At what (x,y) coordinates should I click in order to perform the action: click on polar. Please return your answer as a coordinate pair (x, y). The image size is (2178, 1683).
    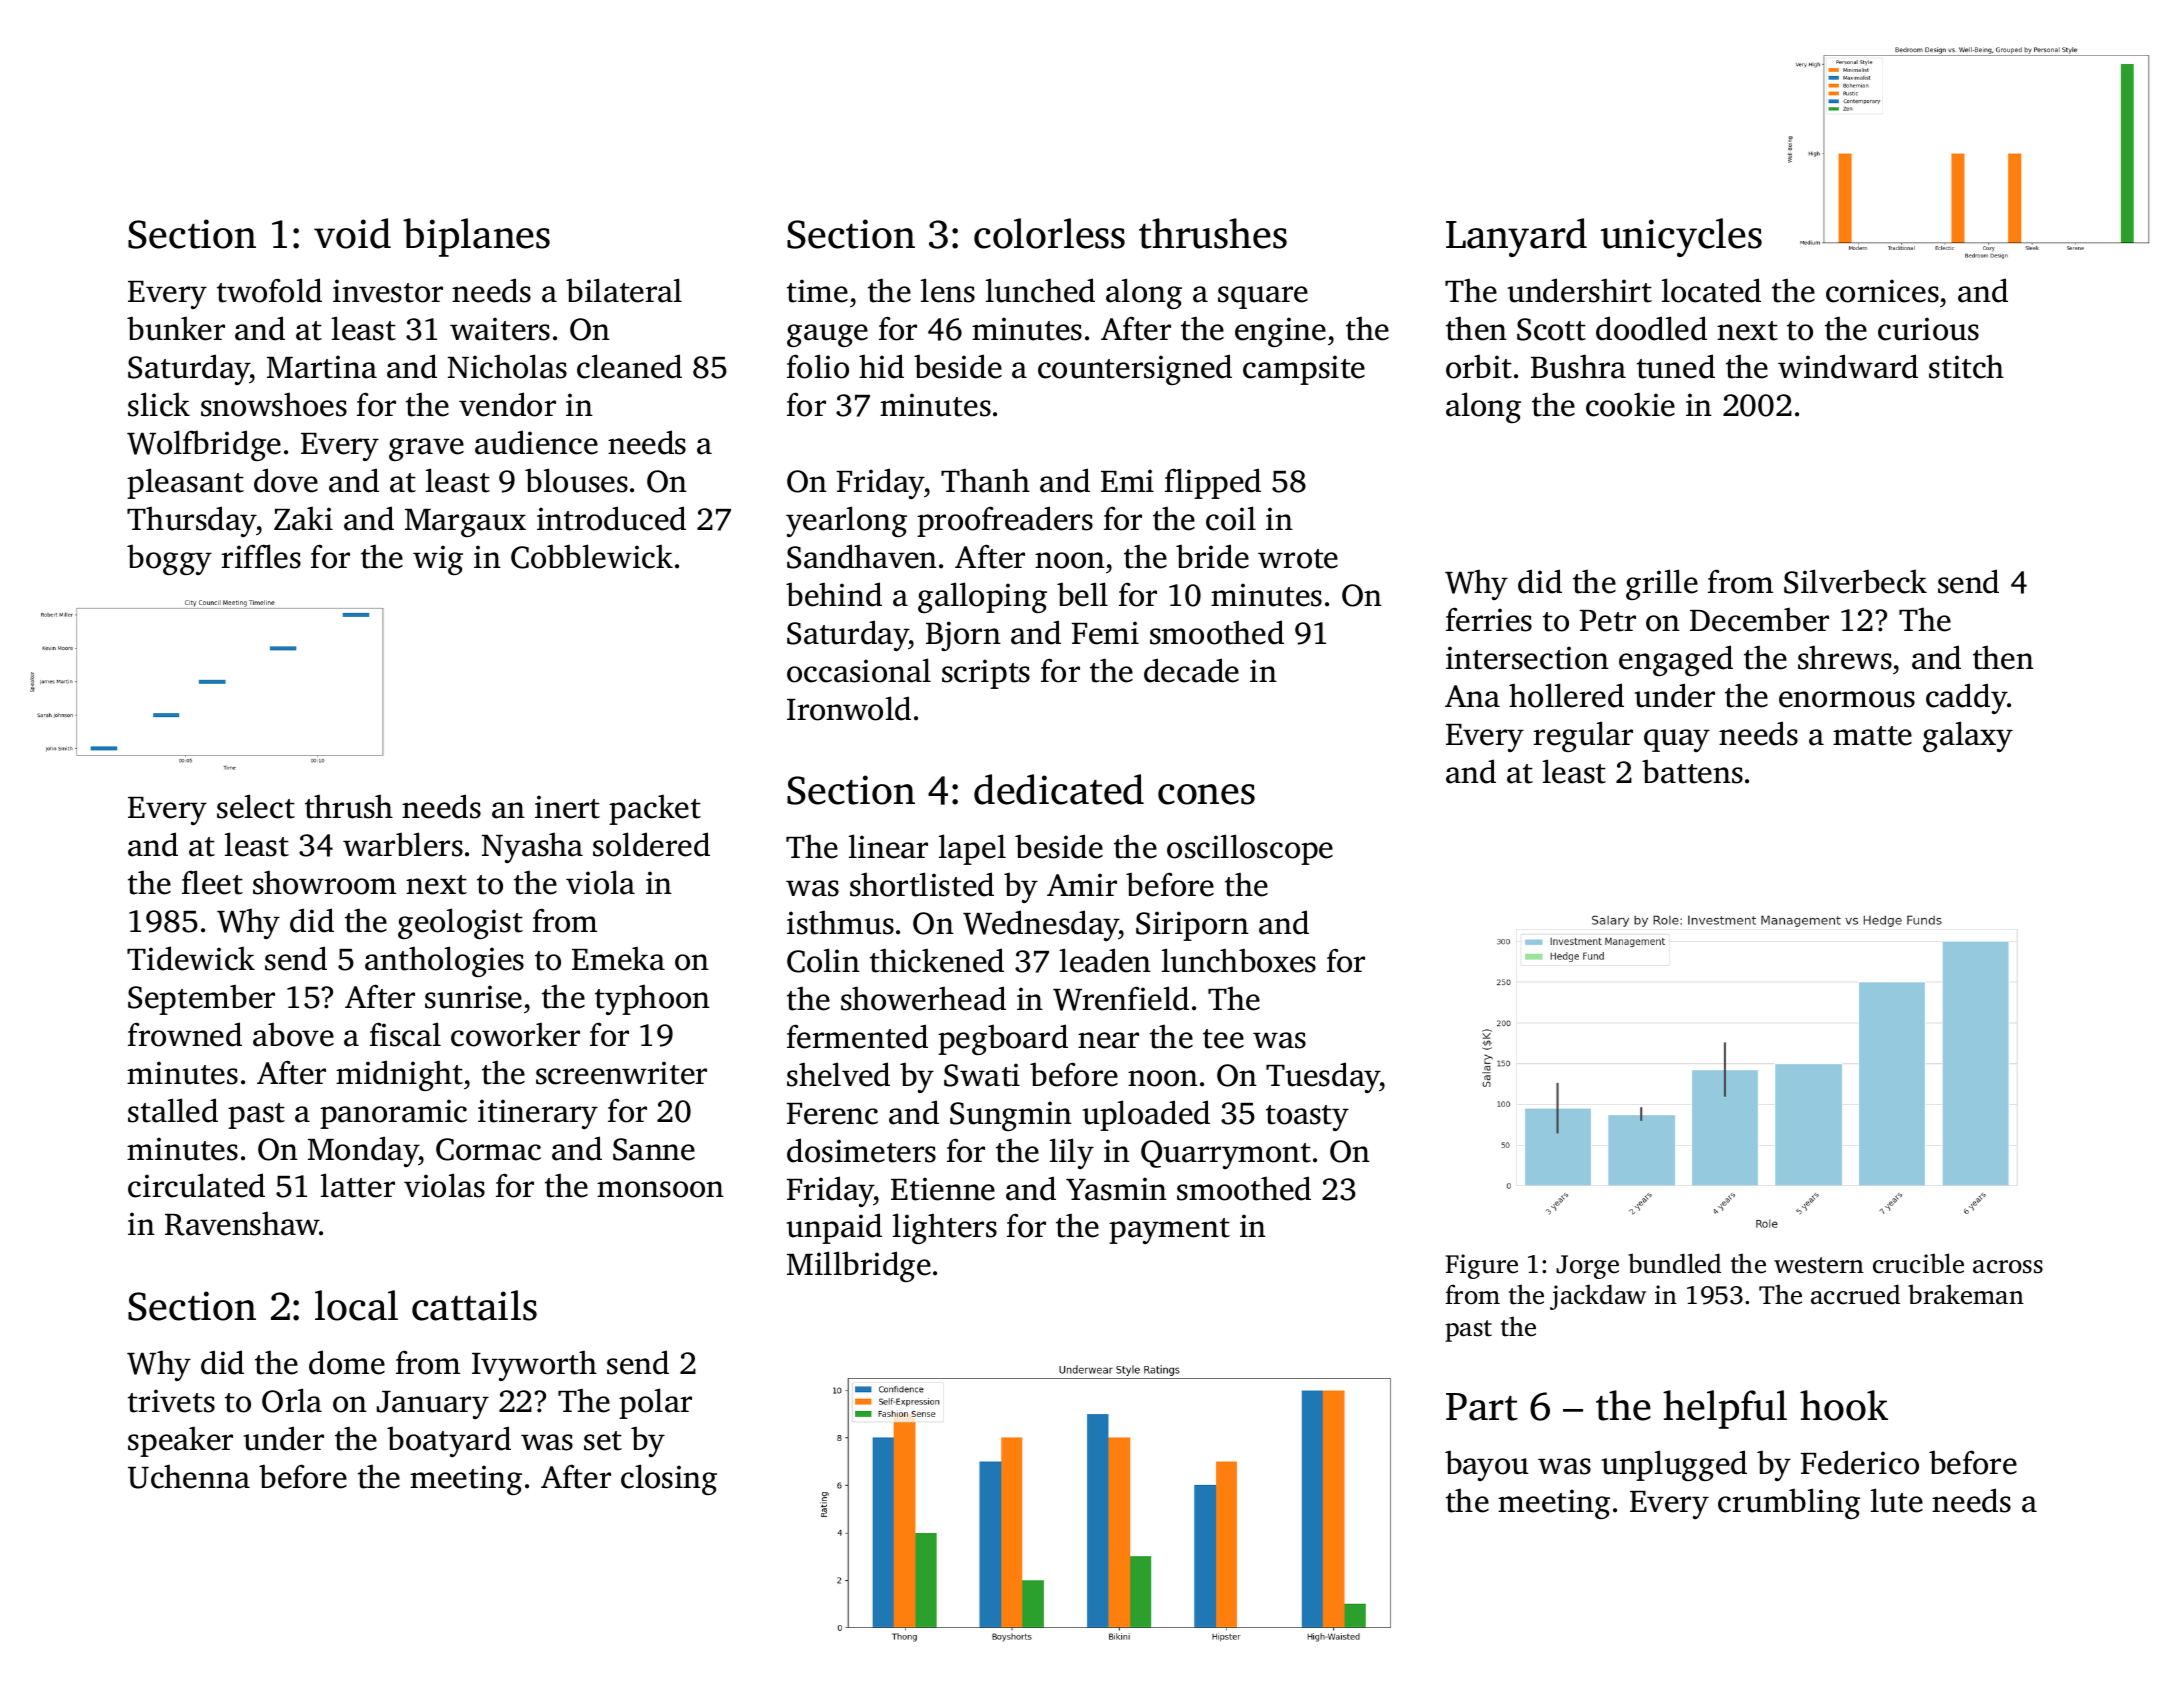
    Looking at the image, I should click on (655, 1403).
